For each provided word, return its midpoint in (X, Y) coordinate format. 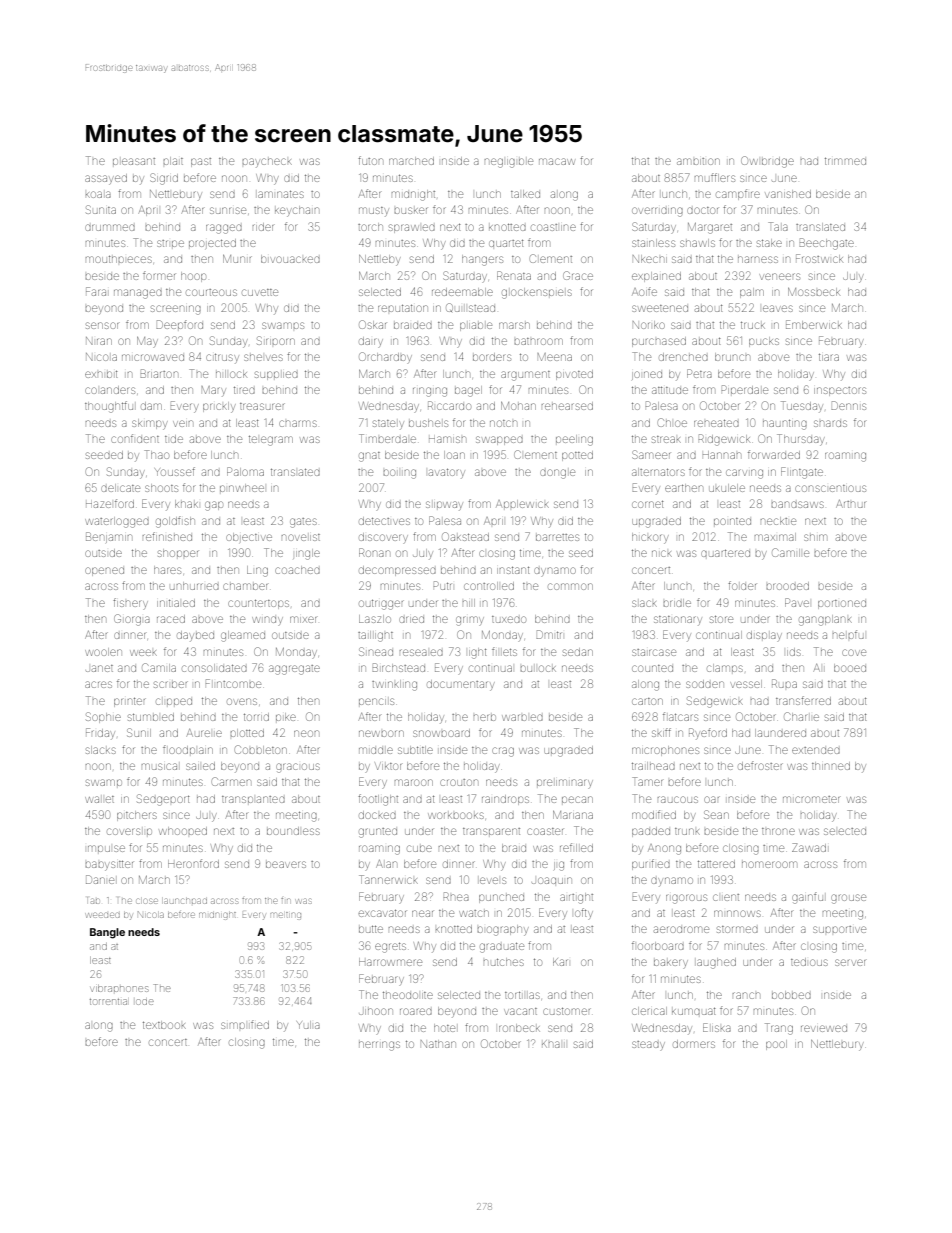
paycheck (267, 163)
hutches (504, 962)
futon (370, 160)
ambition (698, 161)
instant (513, 570)
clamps (725, 668)
